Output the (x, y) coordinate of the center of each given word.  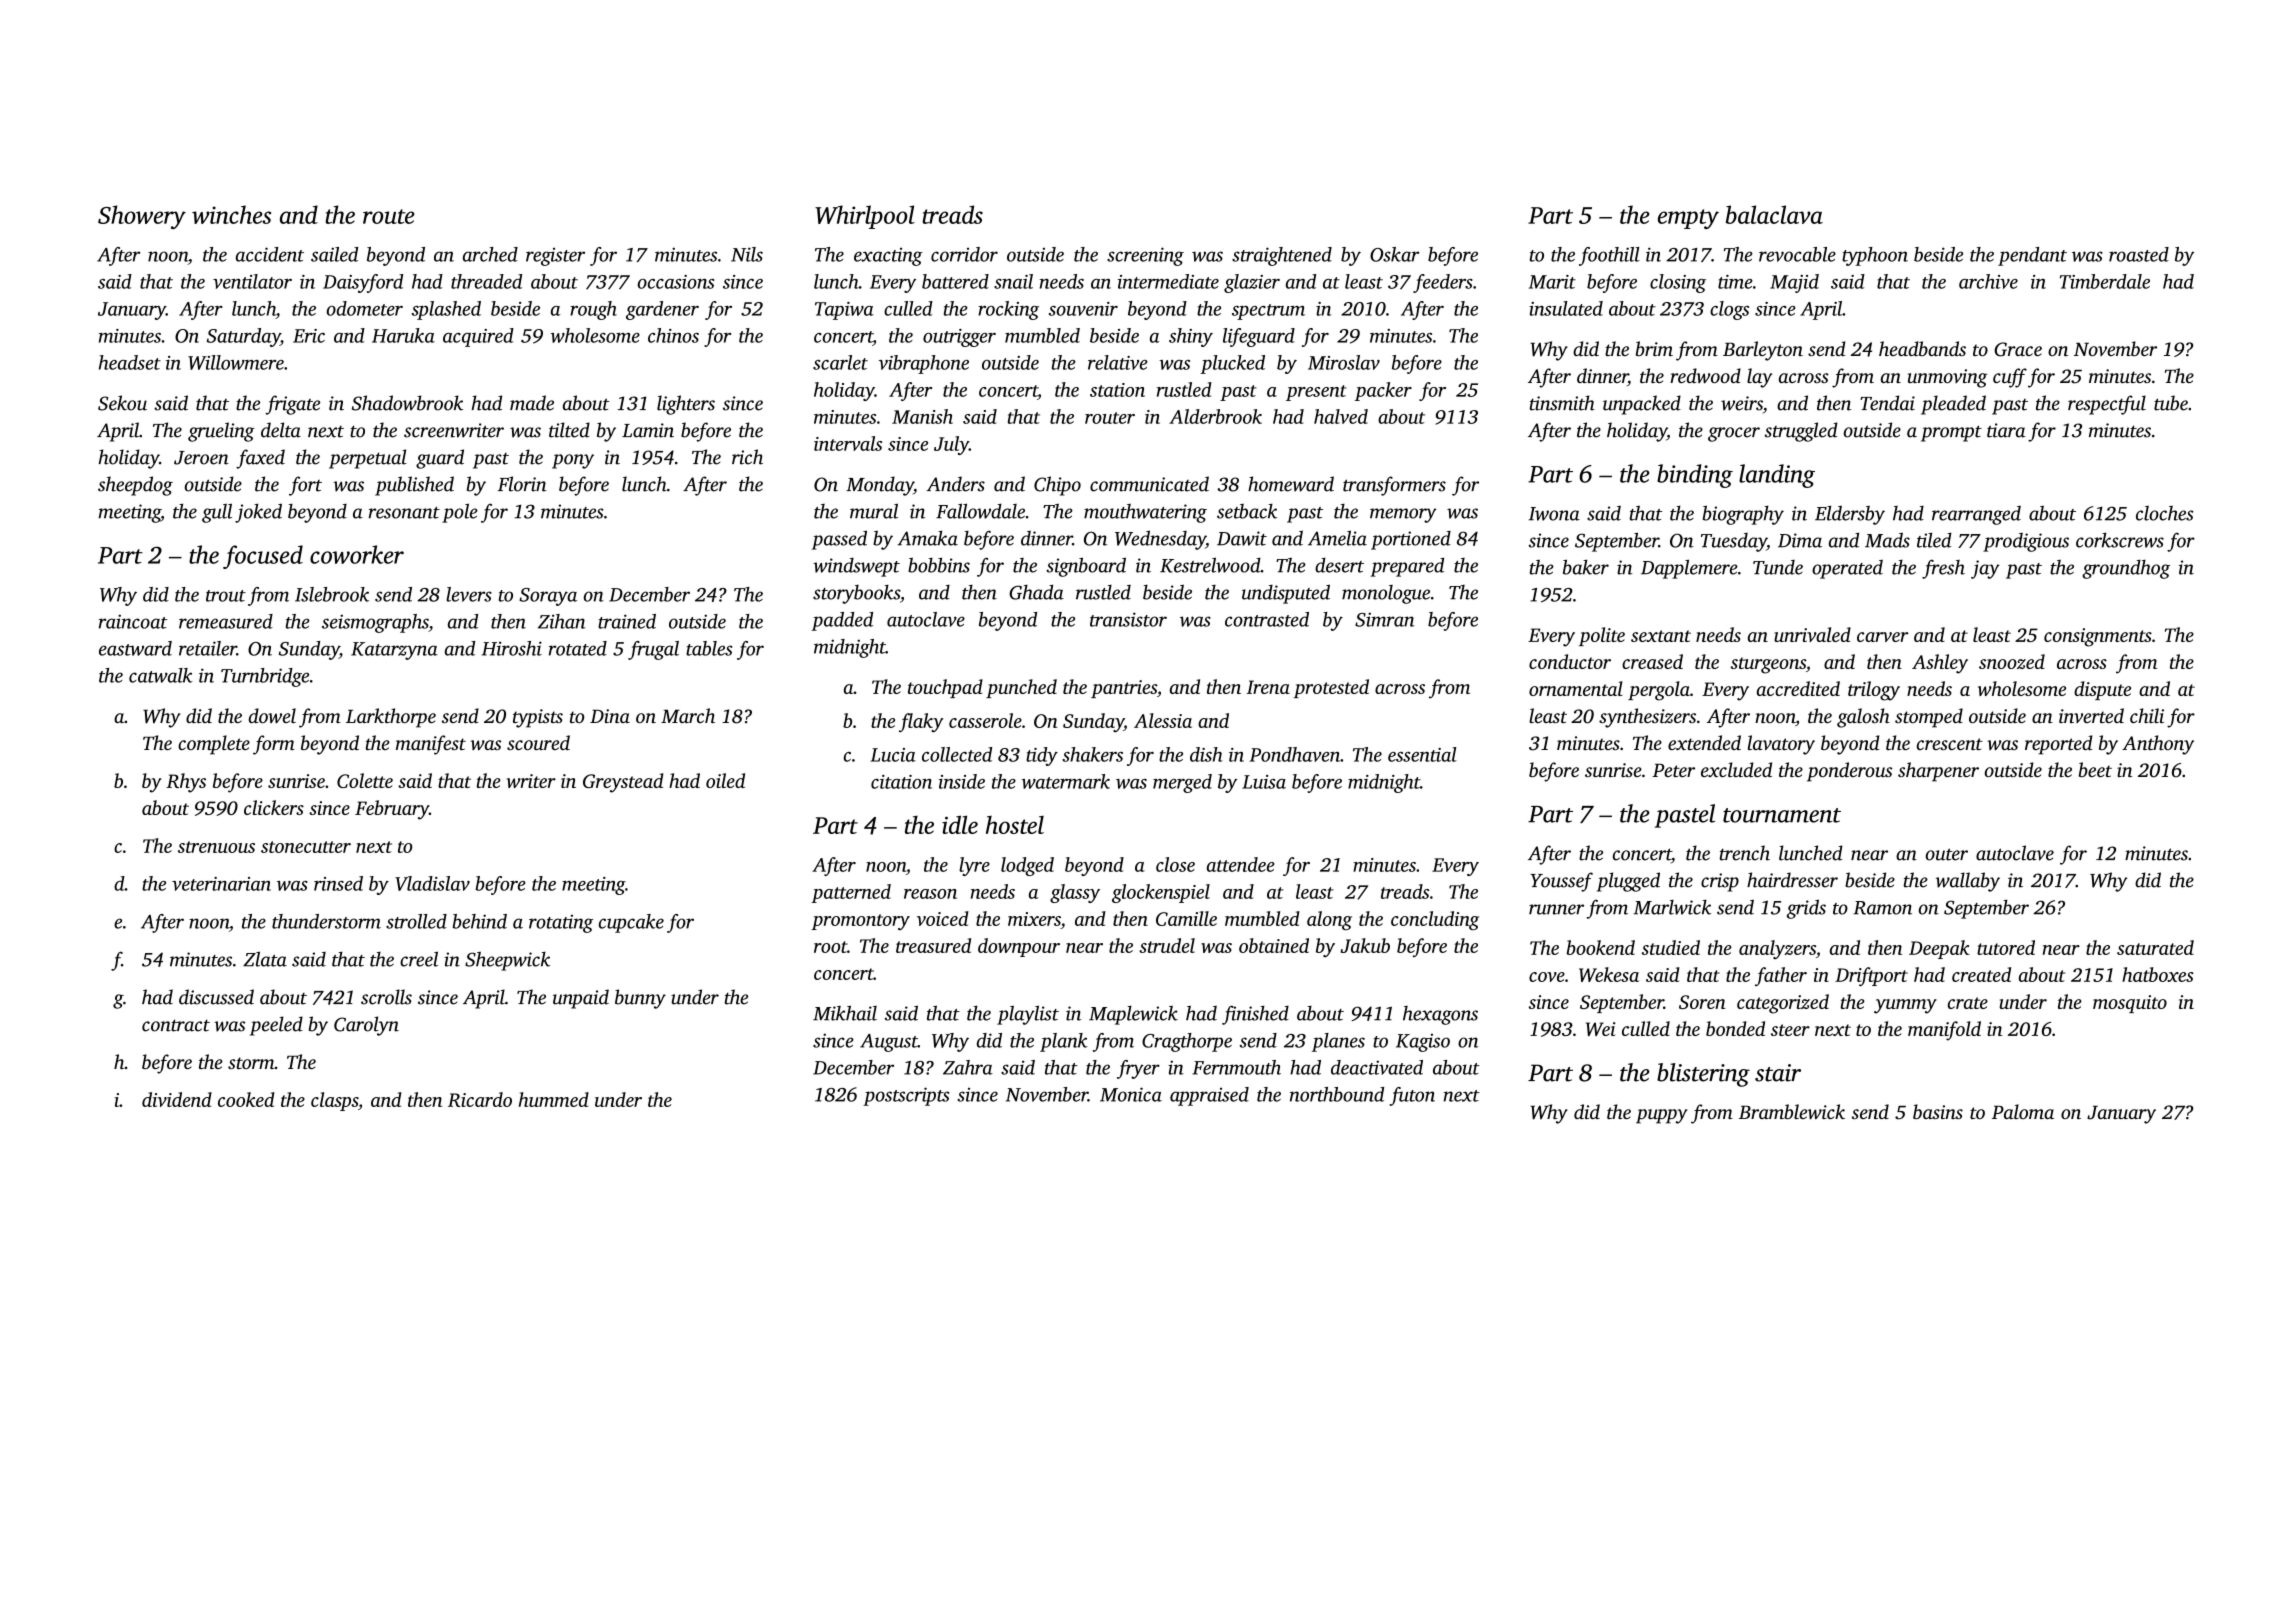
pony (573, 461)
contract (176, 1025)
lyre (974, 866)
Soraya (548, 597)
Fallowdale (980, 511)
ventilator (252, 281)
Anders (956, 484)
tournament (1782, 815)
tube (2171, 403)
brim (1654, 348)
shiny (1191, 337)
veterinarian (221, 884)
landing (1777, 476)
